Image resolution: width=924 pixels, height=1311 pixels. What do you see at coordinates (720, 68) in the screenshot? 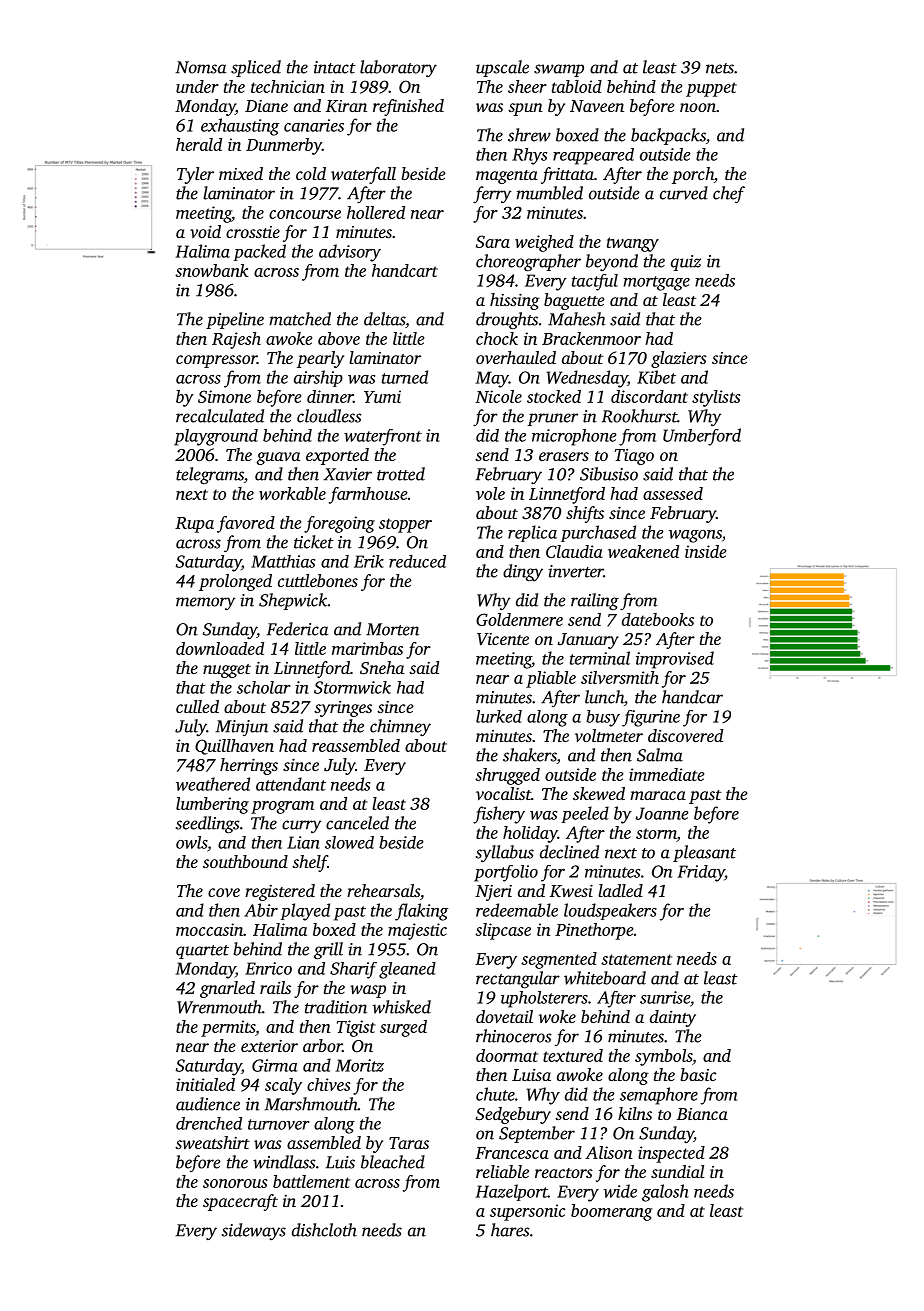
I see `nets` at bounding box center [720, 68].
